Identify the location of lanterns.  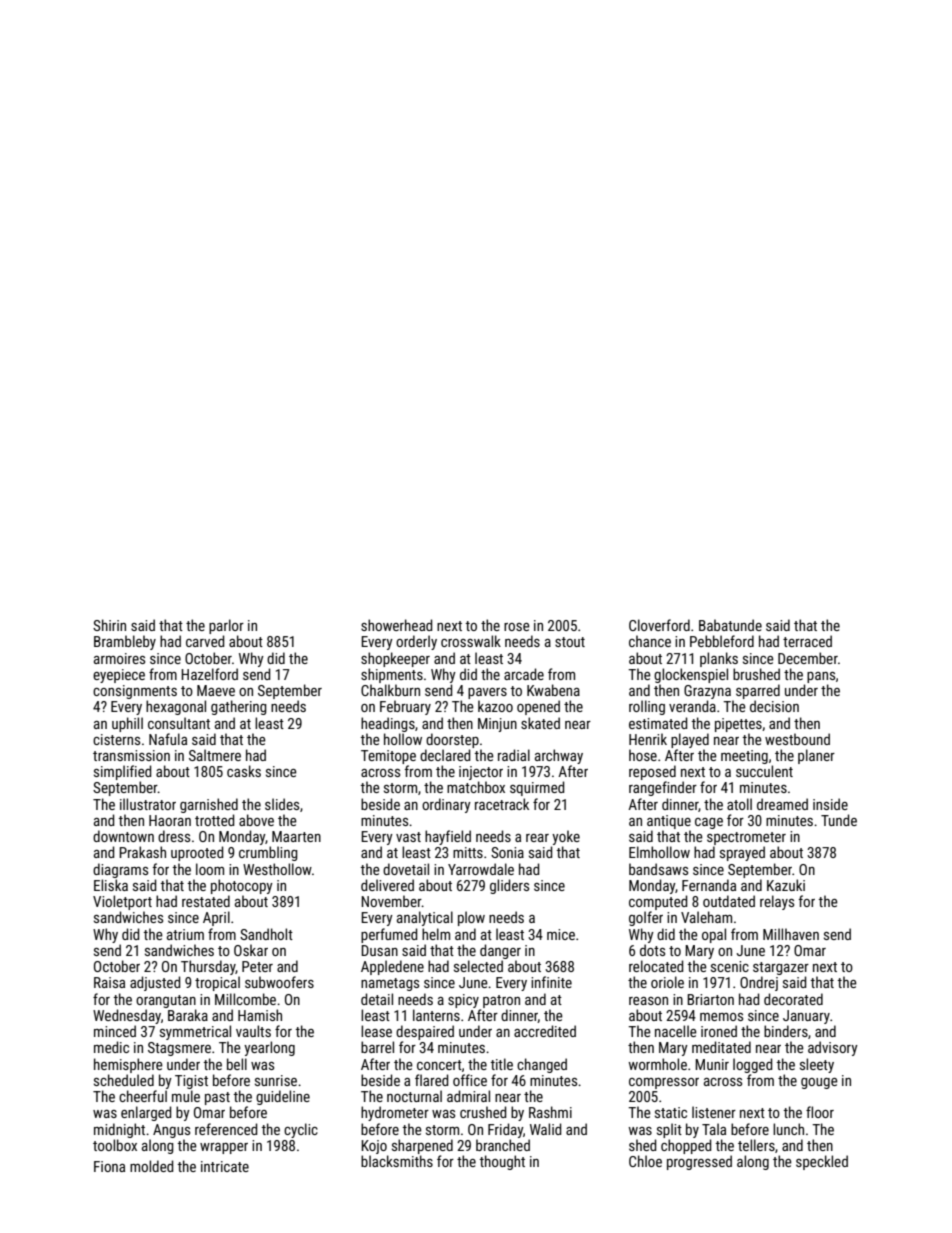
(436, 1015).
